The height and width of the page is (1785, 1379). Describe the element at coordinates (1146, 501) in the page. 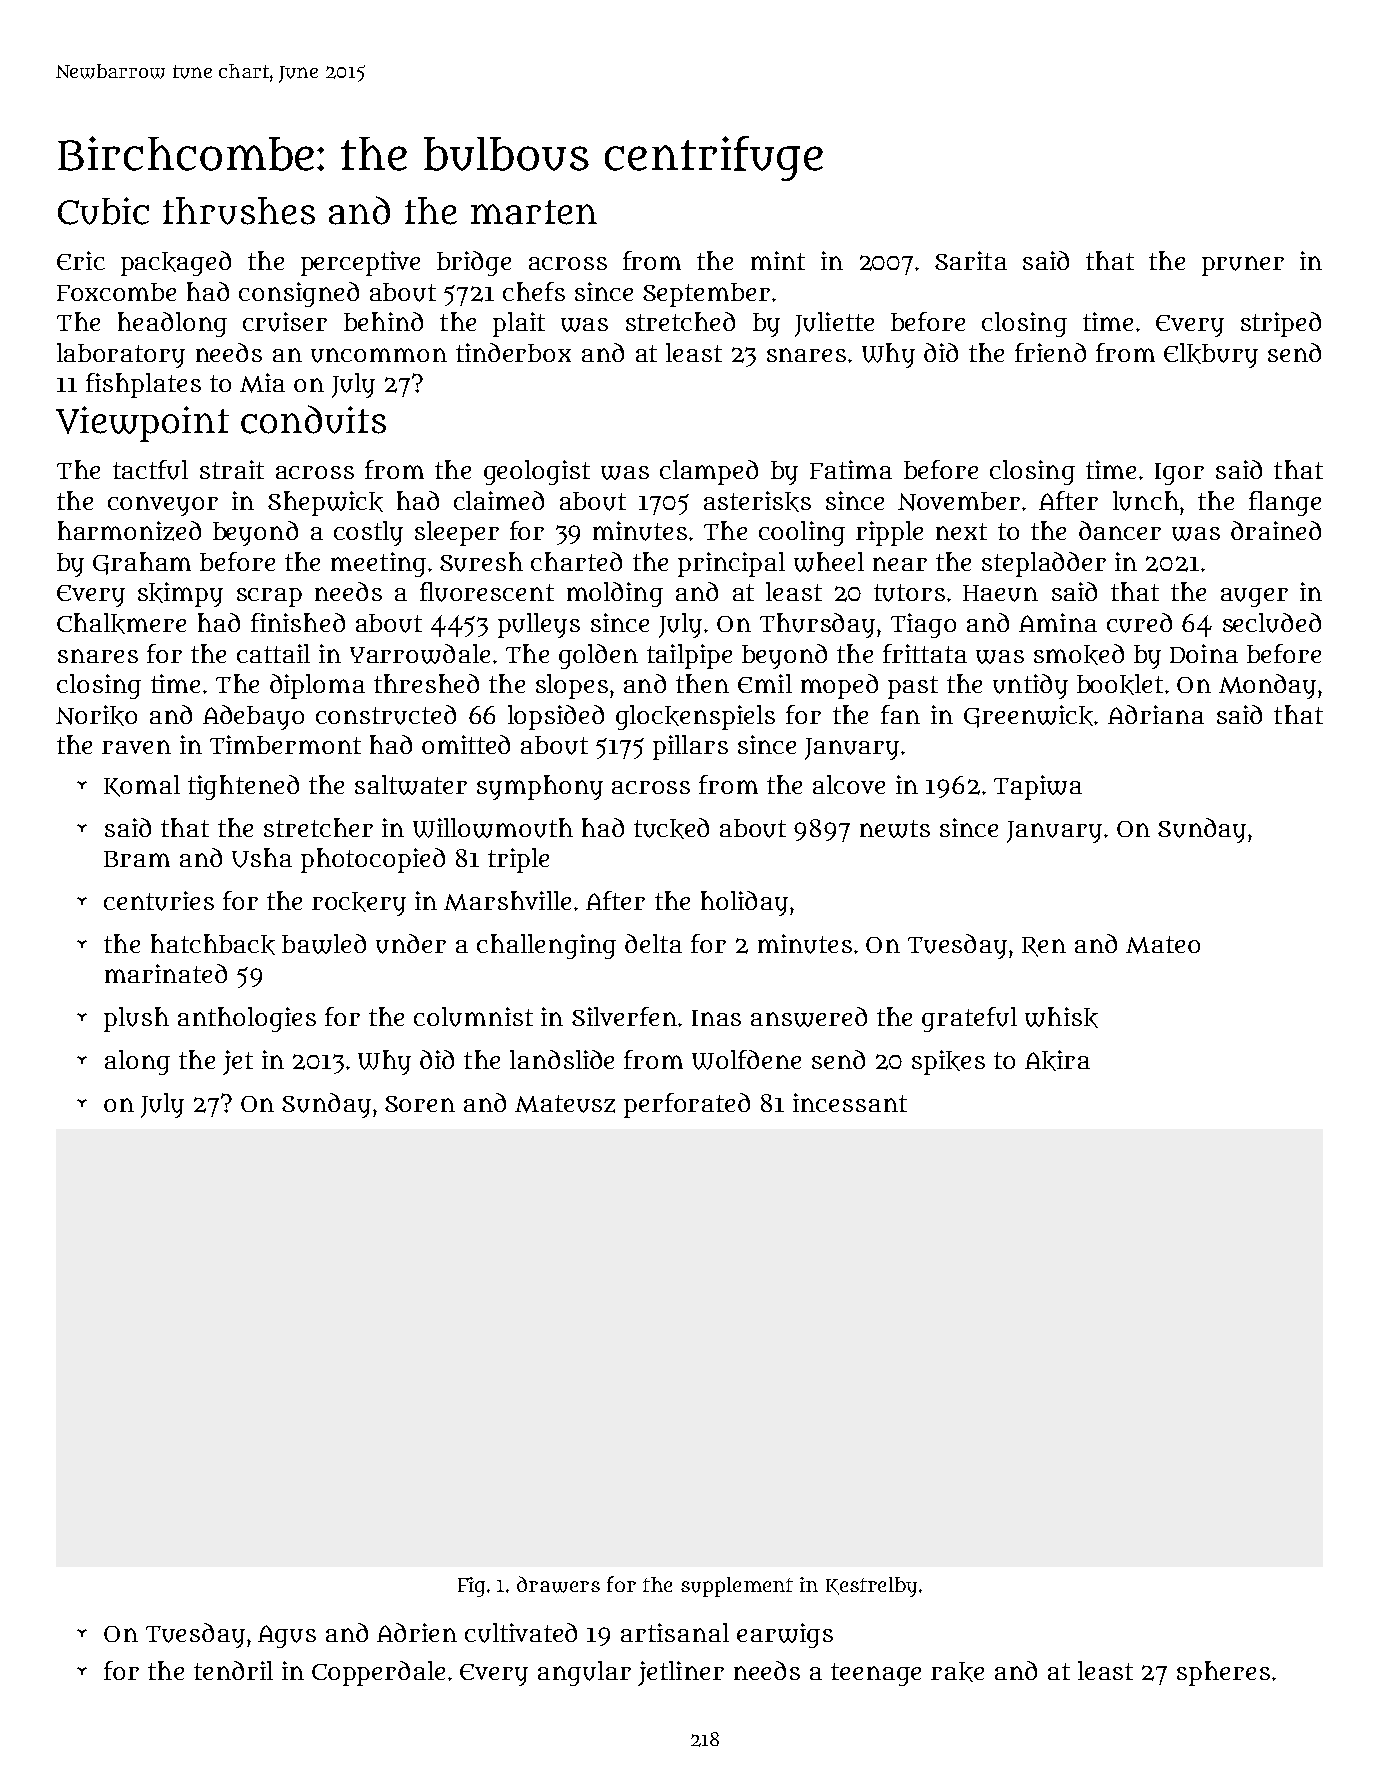

I see `lunch` at that location.
